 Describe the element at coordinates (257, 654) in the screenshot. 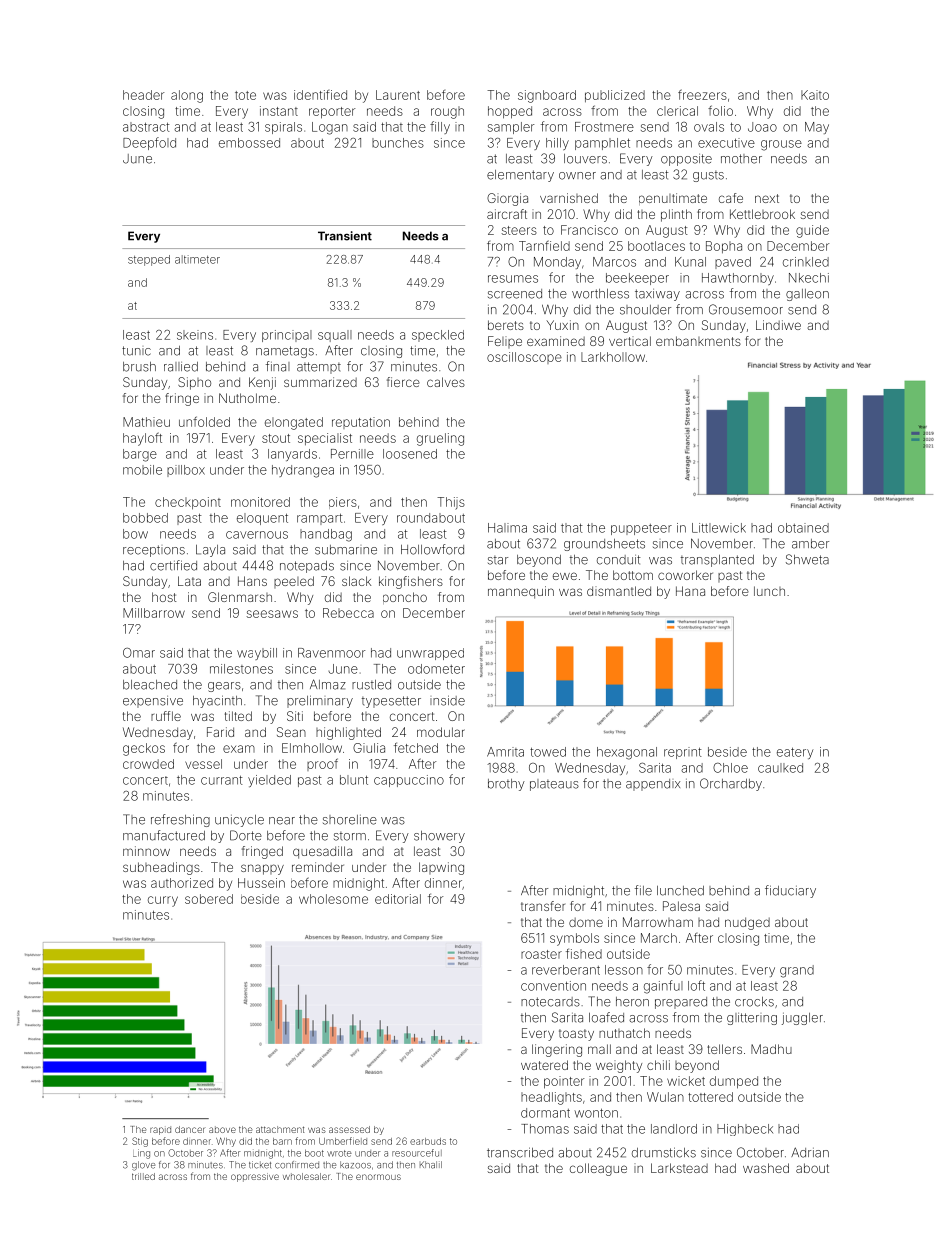

I see `waybill` at that location.
